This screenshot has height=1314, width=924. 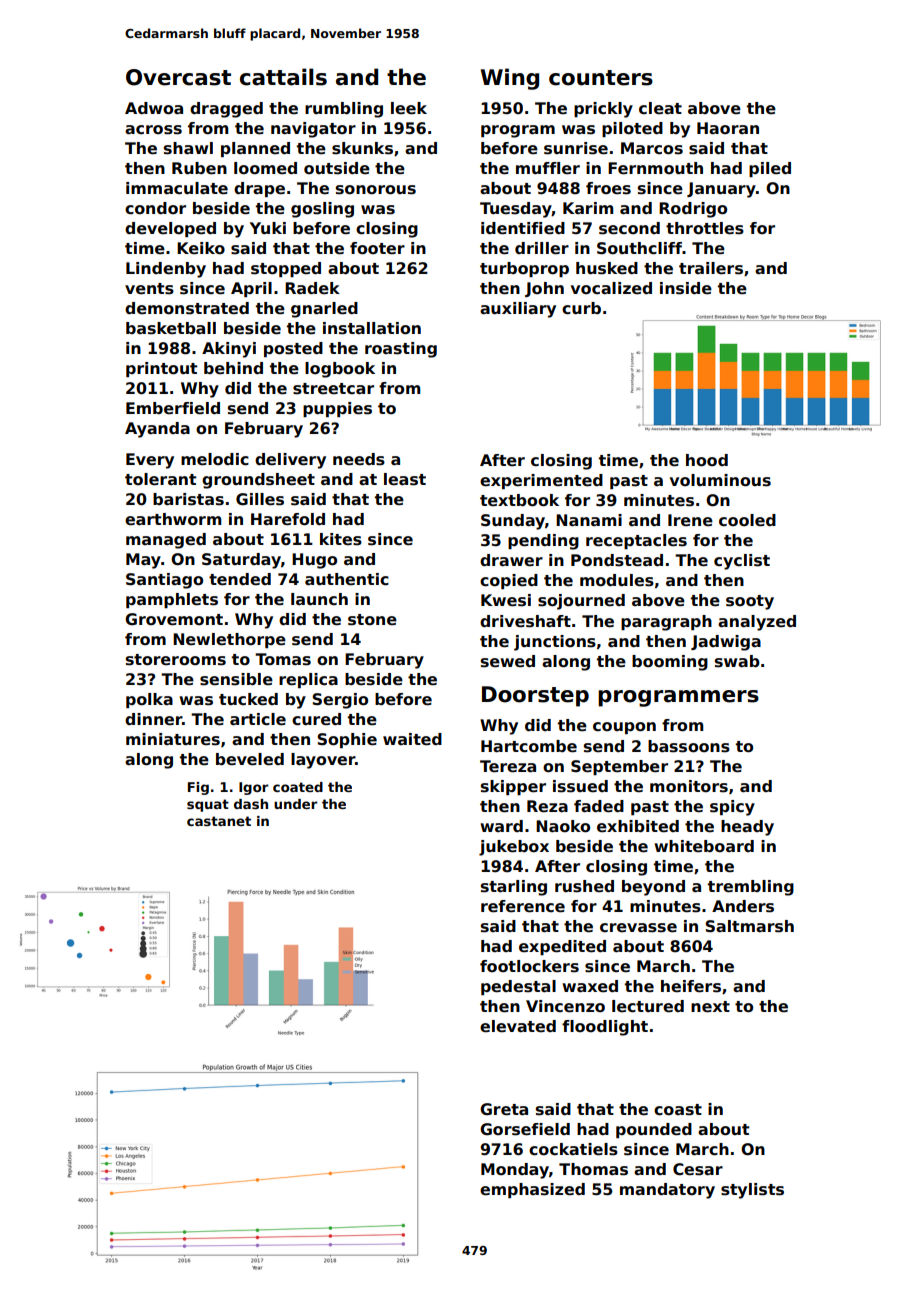 What do you see at coordinates (525, 1129) in the screenshot?
I see `Gorsefield` at bounding box center [525, 1129].
